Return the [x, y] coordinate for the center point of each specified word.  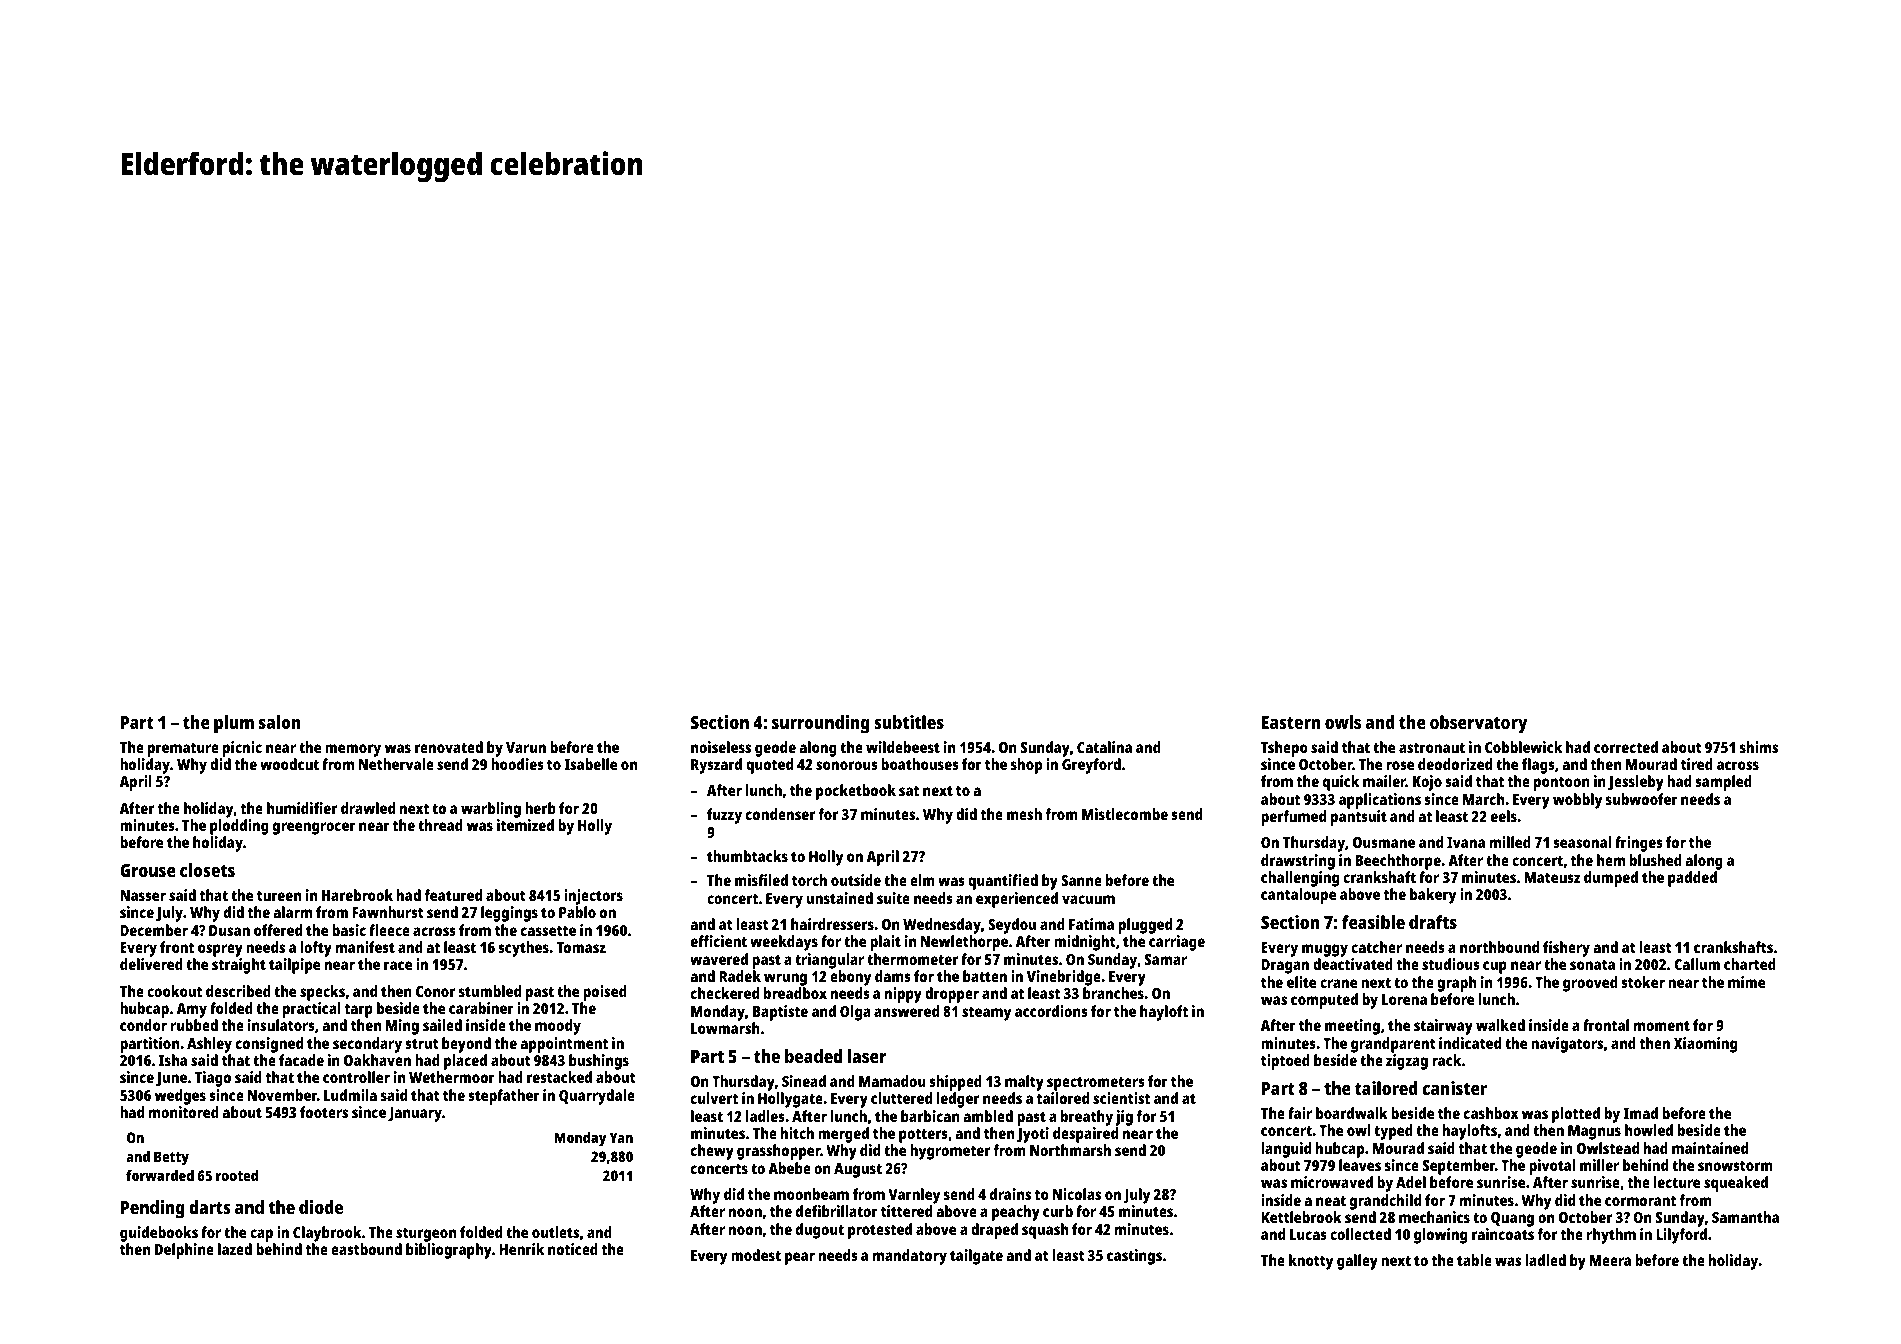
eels [1504, 816]
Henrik [521, 1249]
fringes [1639, 844]
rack [1446, 1060]
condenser [780, 814]
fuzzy [724, 816]
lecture [1677, 1182]
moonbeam [811, 1194]
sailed [442, 1025]
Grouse [148, 870]
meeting [1352, 1027]
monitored [184, 1112]
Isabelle [590, 764]
